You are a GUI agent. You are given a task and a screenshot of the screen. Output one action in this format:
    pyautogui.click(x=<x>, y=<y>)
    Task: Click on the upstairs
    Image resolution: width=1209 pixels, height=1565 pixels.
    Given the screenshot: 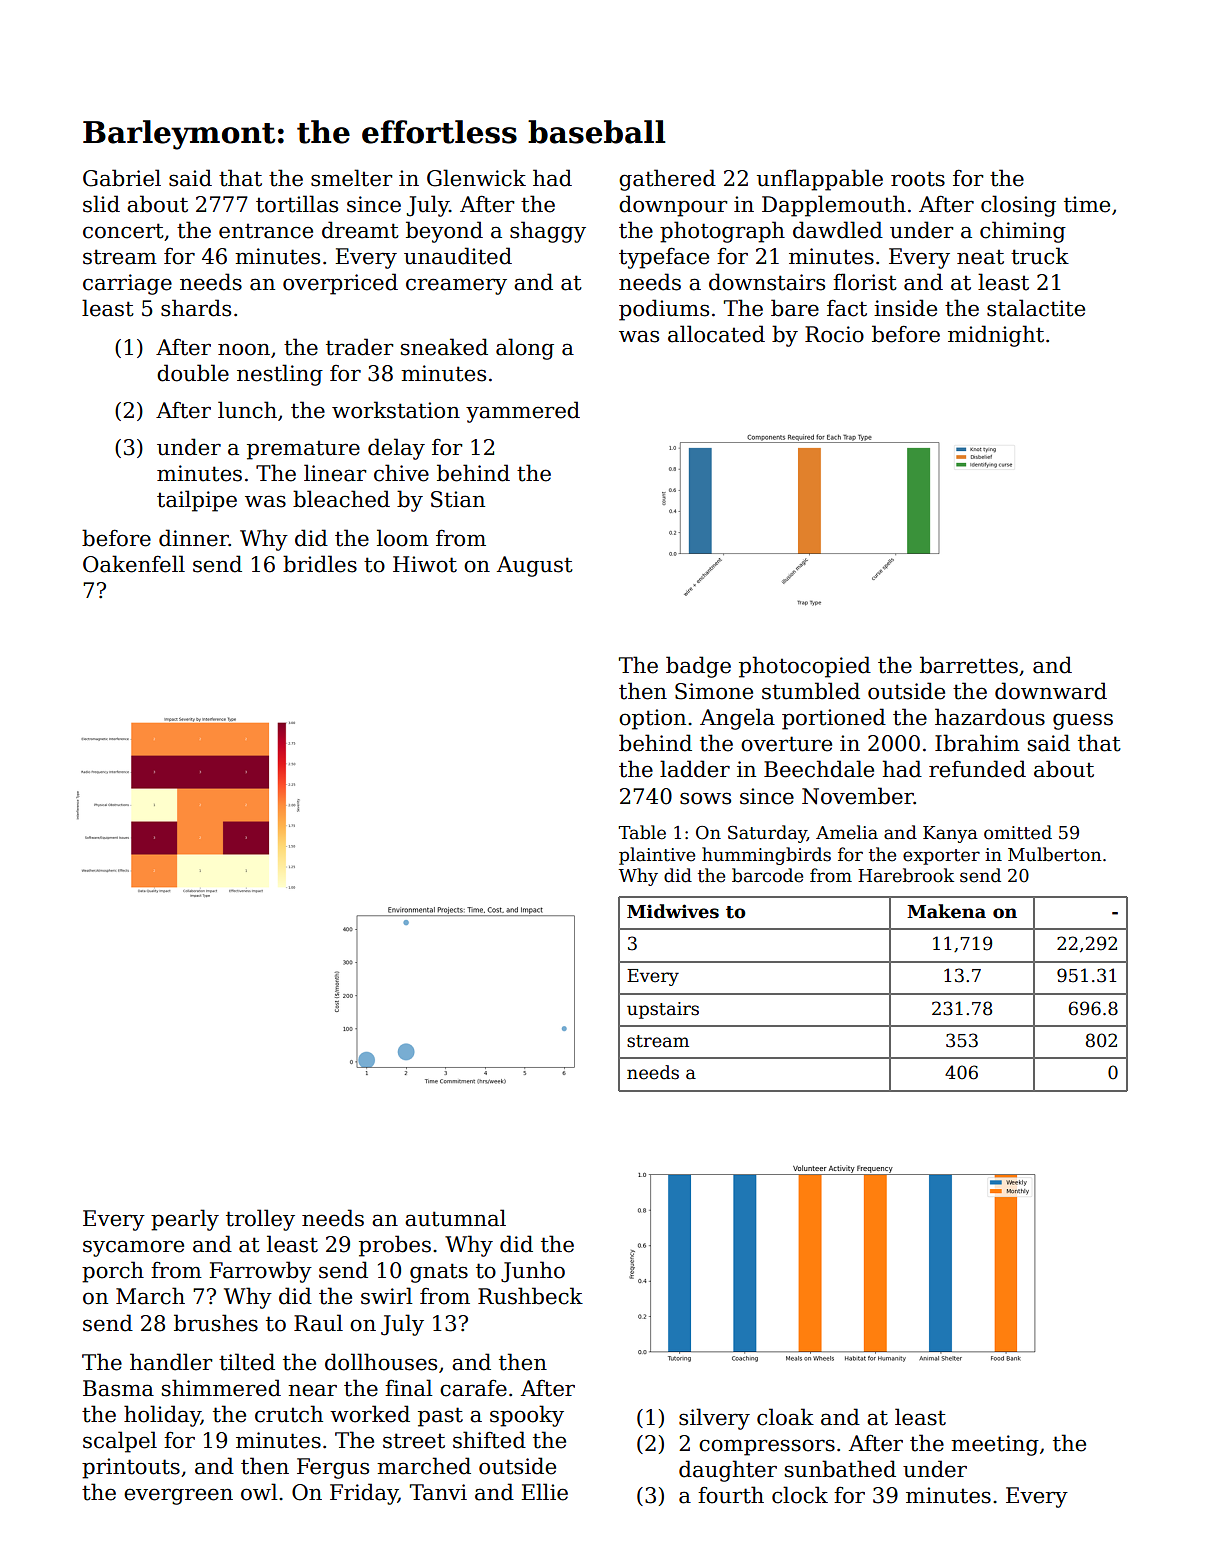 What is the action you would take?
    pyautogui.click(x=663, y=1010)
